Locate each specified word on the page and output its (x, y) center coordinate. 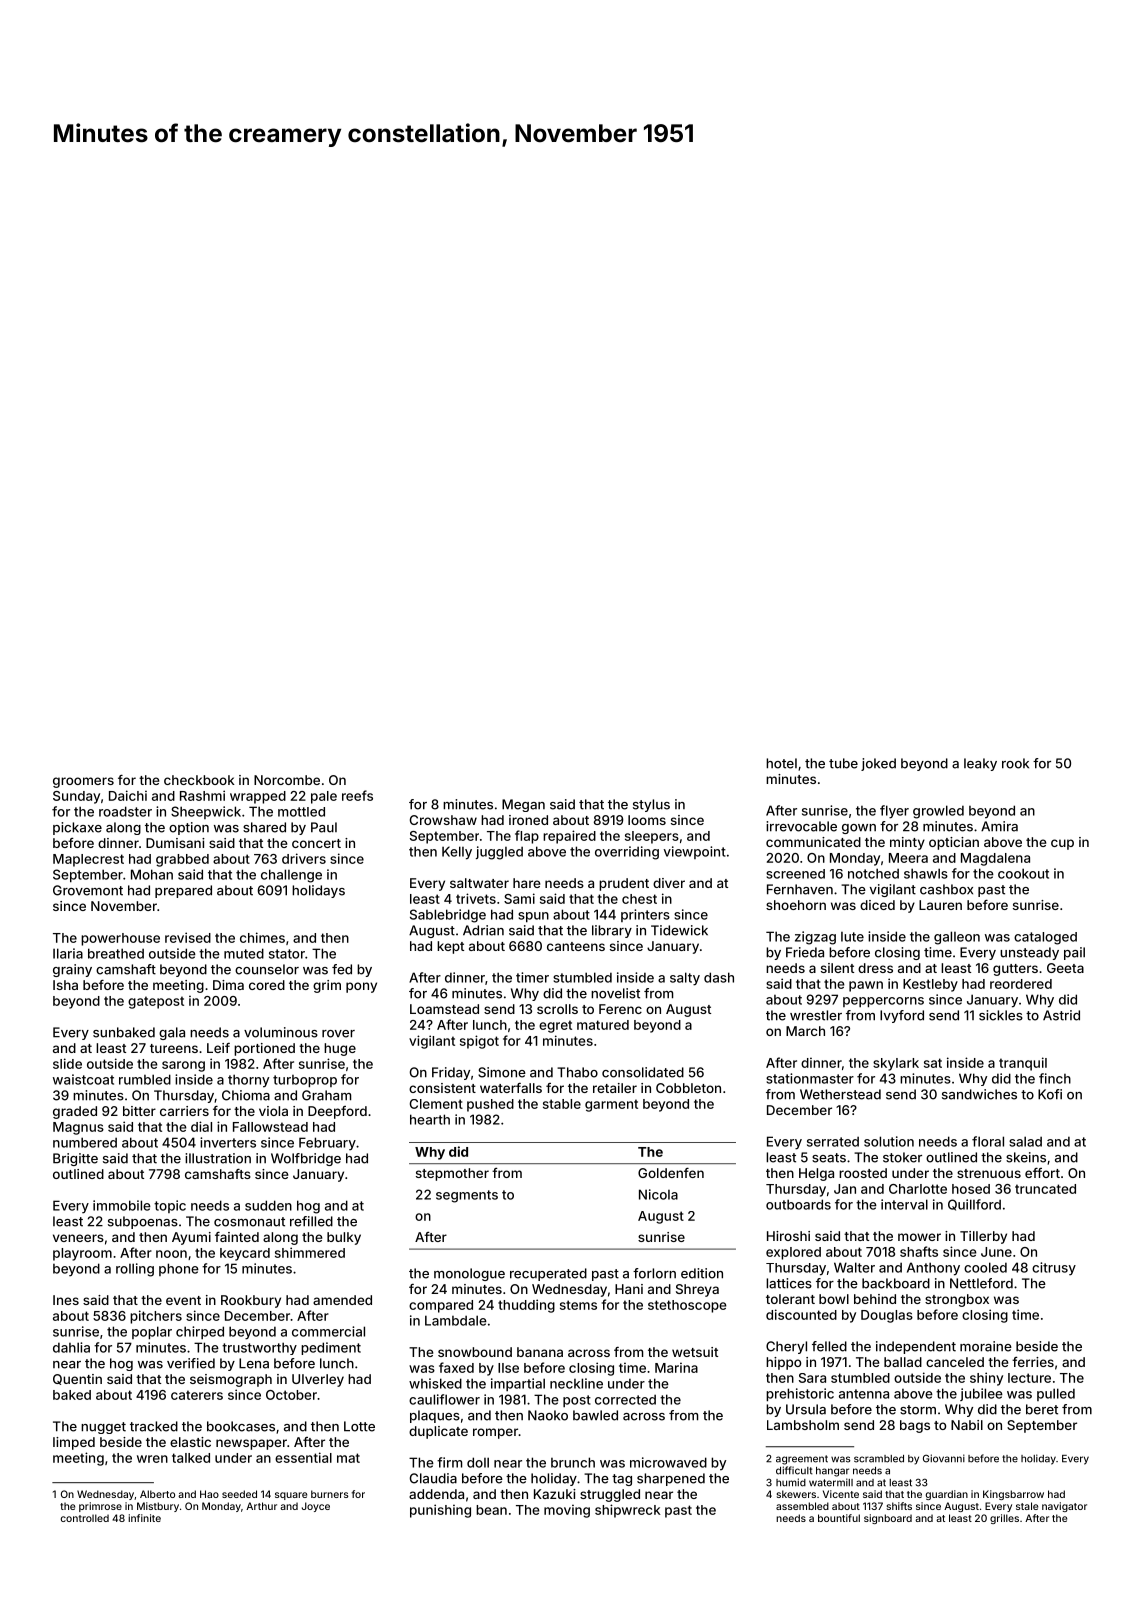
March (805, 1031)
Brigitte (75, 1159)
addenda (436, 1494)
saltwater (479, 883)
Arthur (261, 1506)
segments (467, 1196)
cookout (1023, 873)
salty (685, 979)
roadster (125, 811)
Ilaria (68, 953)
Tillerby (983, 1237)
